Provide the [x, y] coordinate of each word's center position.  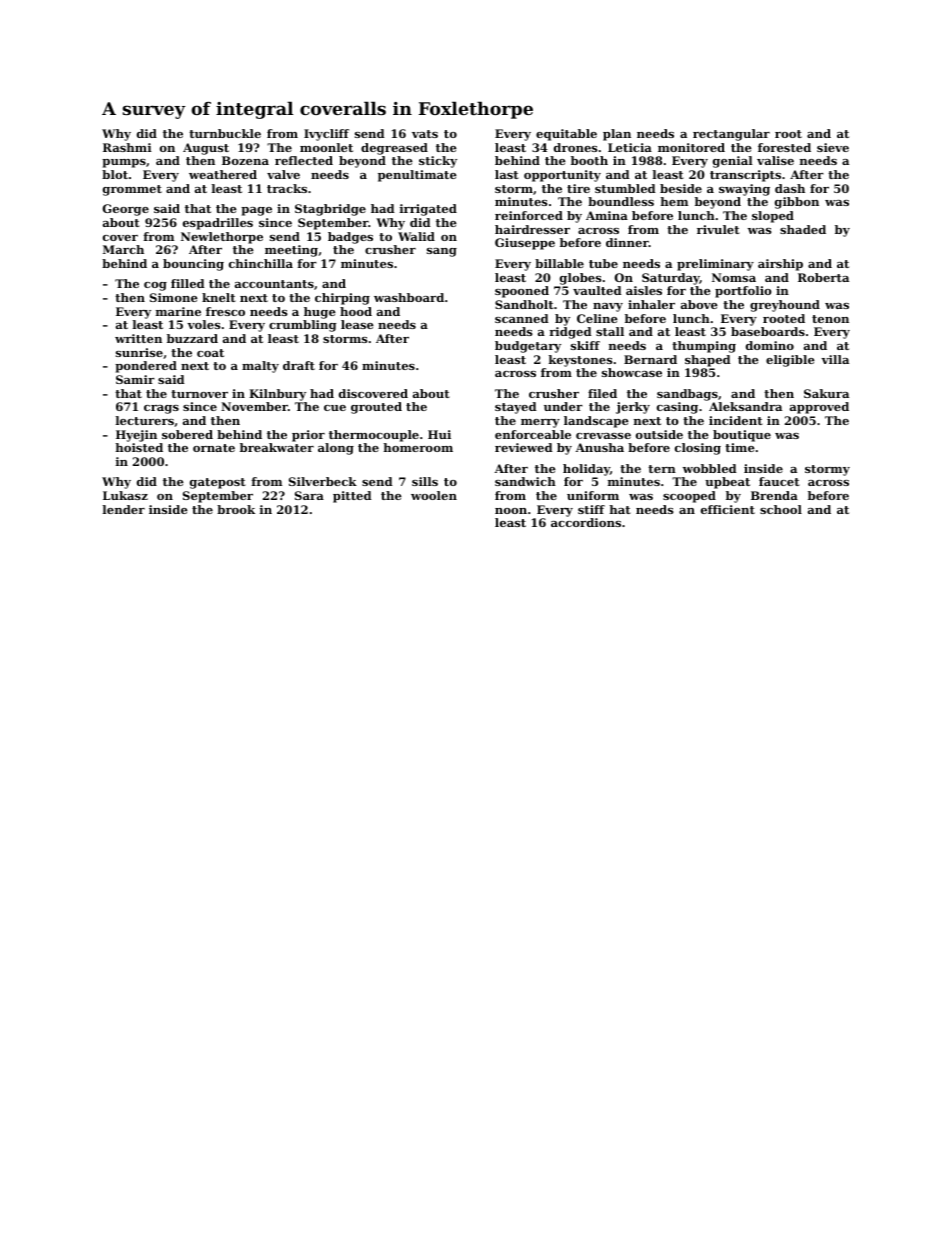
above [699, 304]
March [123, 249]
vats [425, 134]
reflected [304, 160]
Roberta [823, 277]
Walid [416, 236]
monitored [691, 147]
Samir [135, 379]
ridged [570, 333]
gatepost [218, 483]
